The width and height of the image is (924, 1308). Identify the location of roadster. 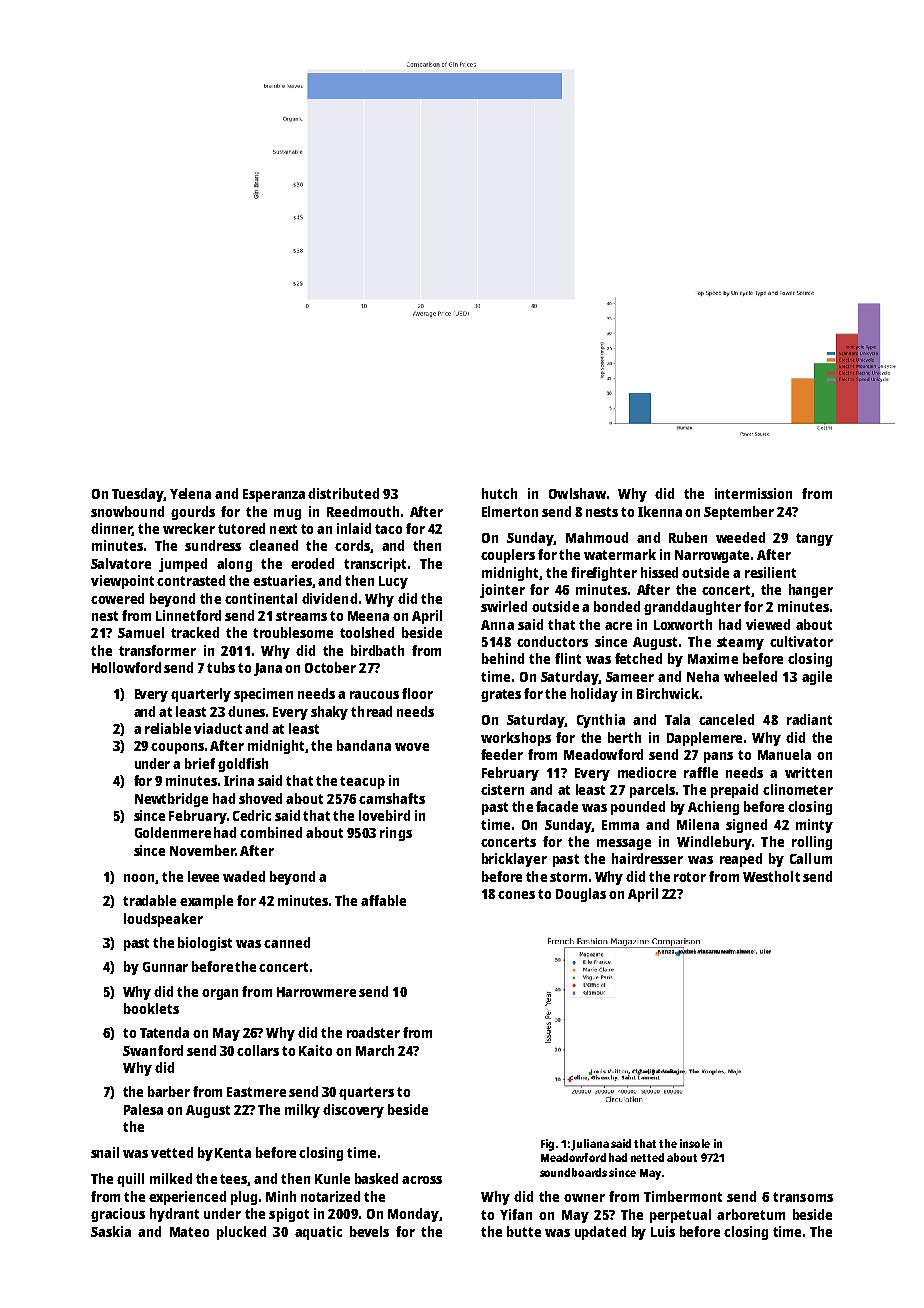
(373, 1032).
